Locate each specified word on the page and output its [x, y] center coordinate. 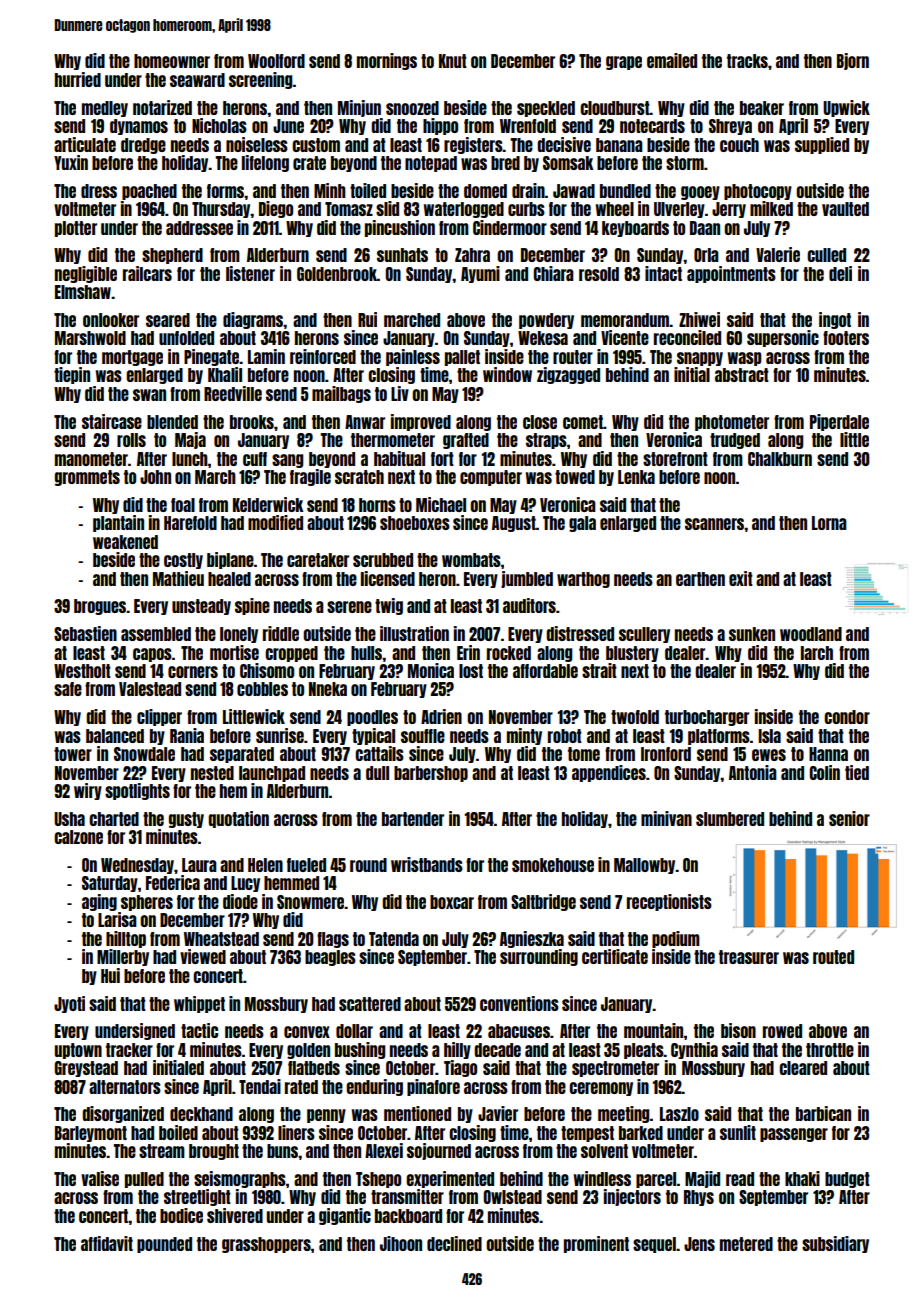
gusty [186, 820]
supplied [822, 145]
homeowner [172, 61]
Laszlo [679, 1114]
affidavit [107, 1243]
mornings [387, 61]
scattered [370, 1004]
